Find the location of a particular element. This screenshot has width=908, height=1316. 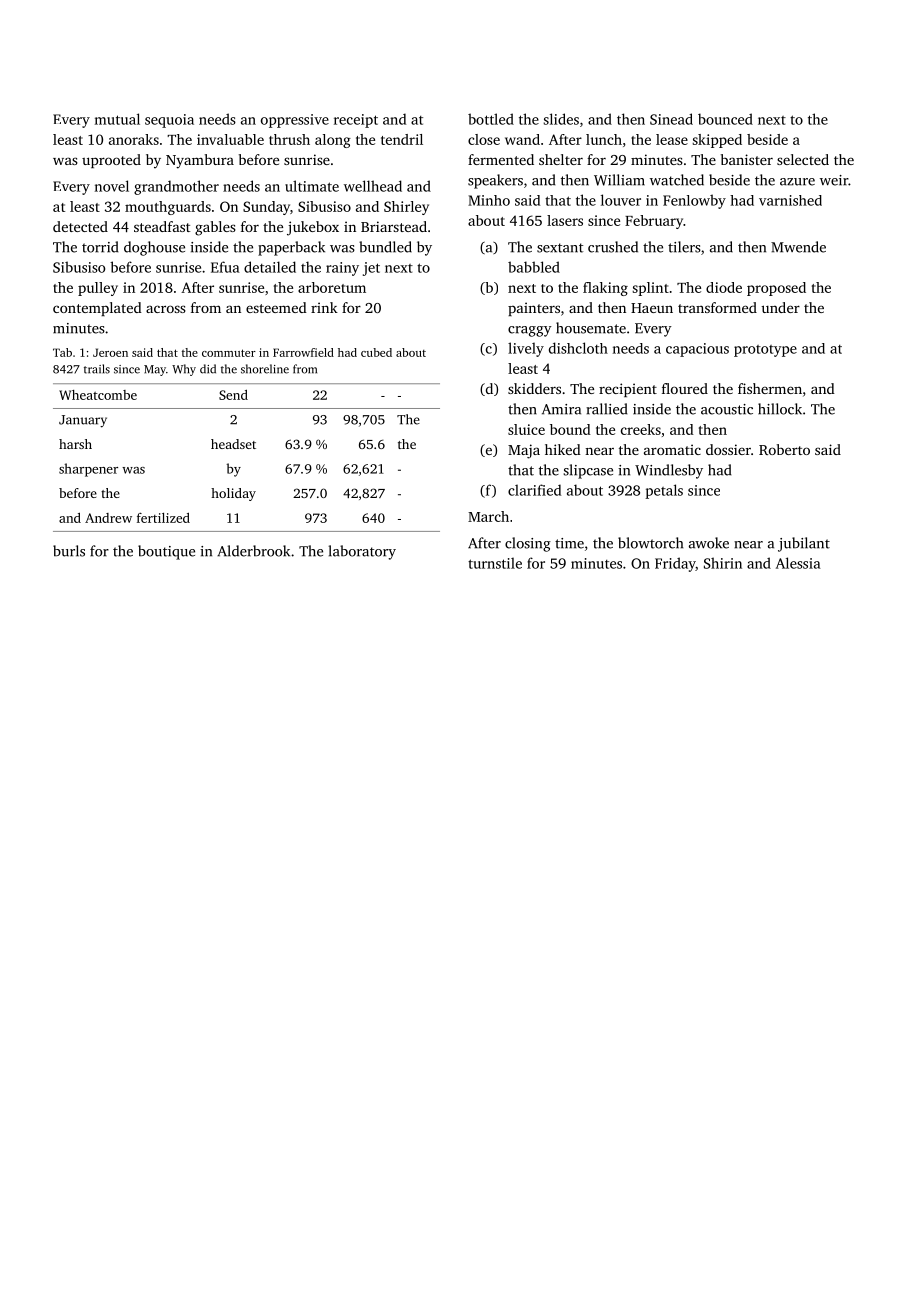

petals is located at coordinates (664, 491).
